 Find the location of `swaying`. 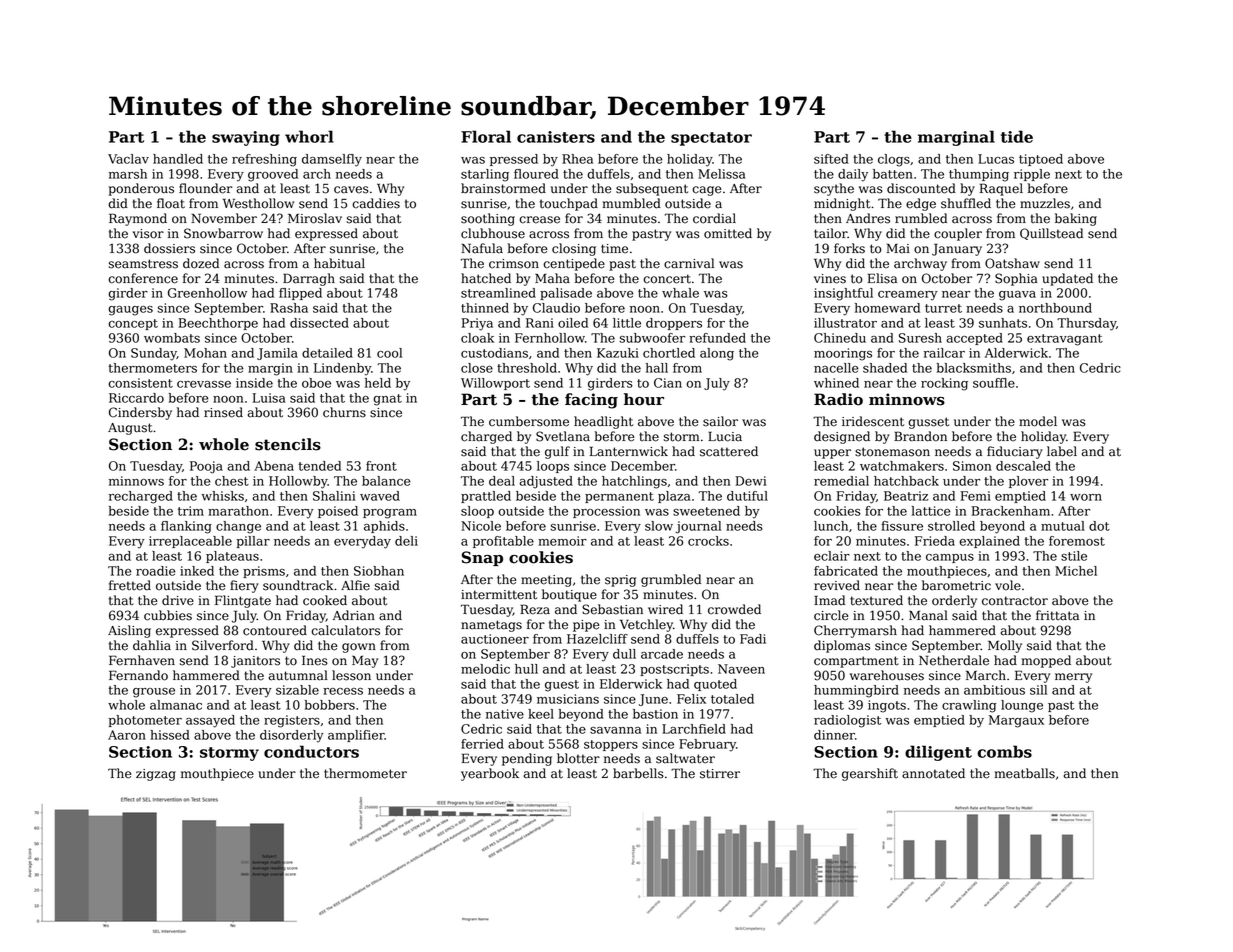

swaying is located at coordinates (246, 138).
